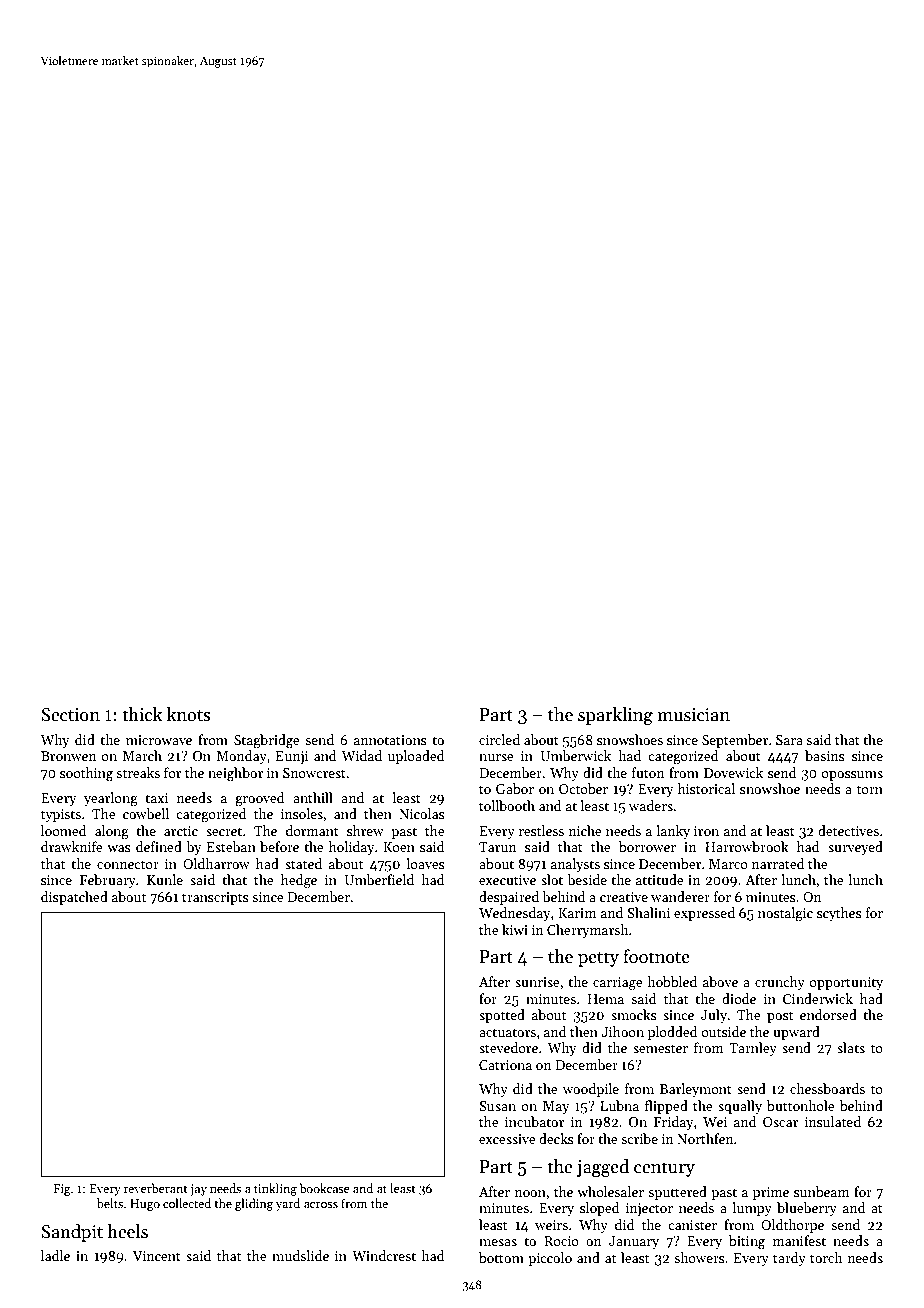  What do you see at coordinates (728, 864) in the screenshot?
I see `Marco` at bounding box center [728, 864].
